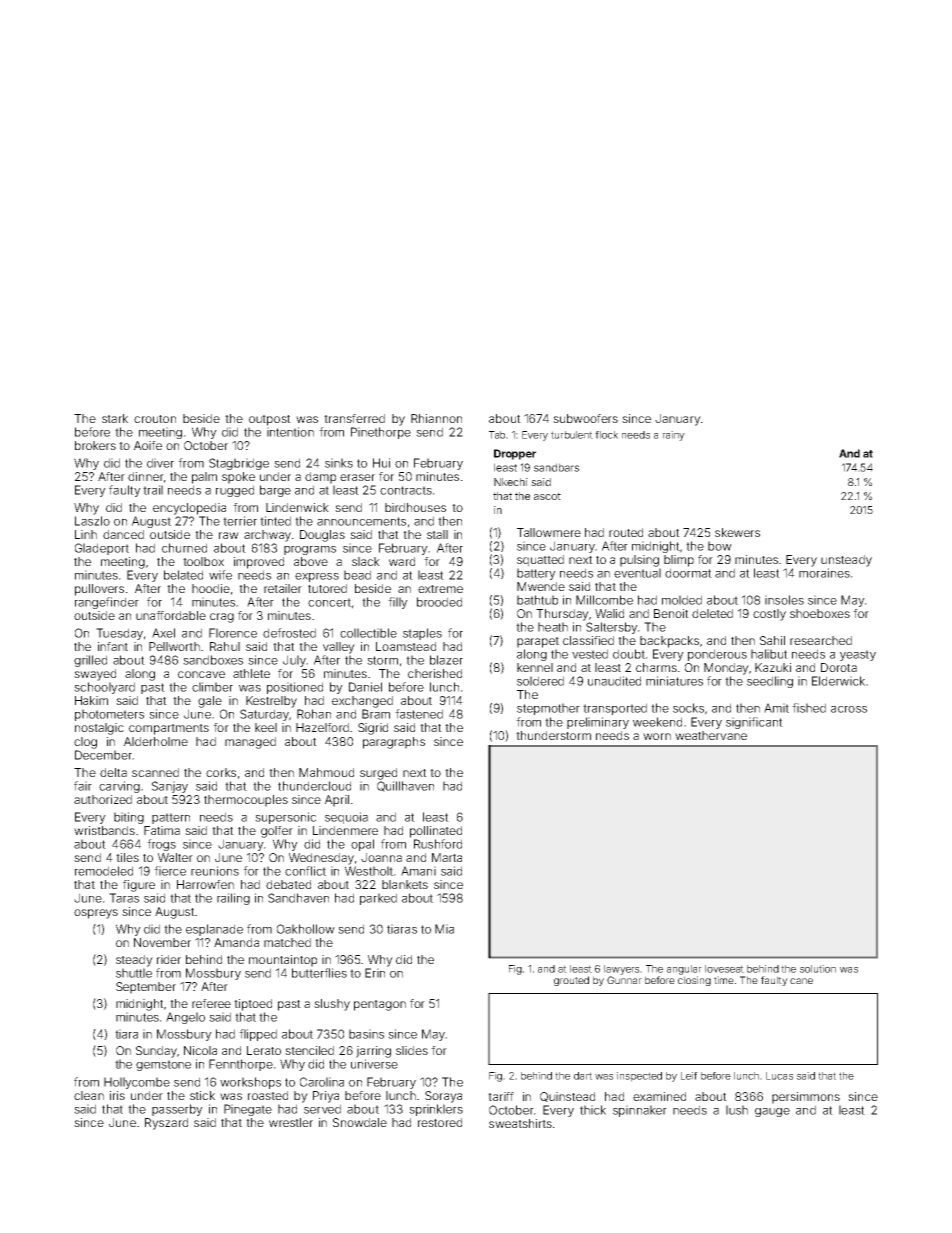 Image resolution: width=952 pixels, height=1233 pixels. What do you see at coordinates (99, 590) in the screenshot?
I see `pullovers` at bounding box center [99, 590].
